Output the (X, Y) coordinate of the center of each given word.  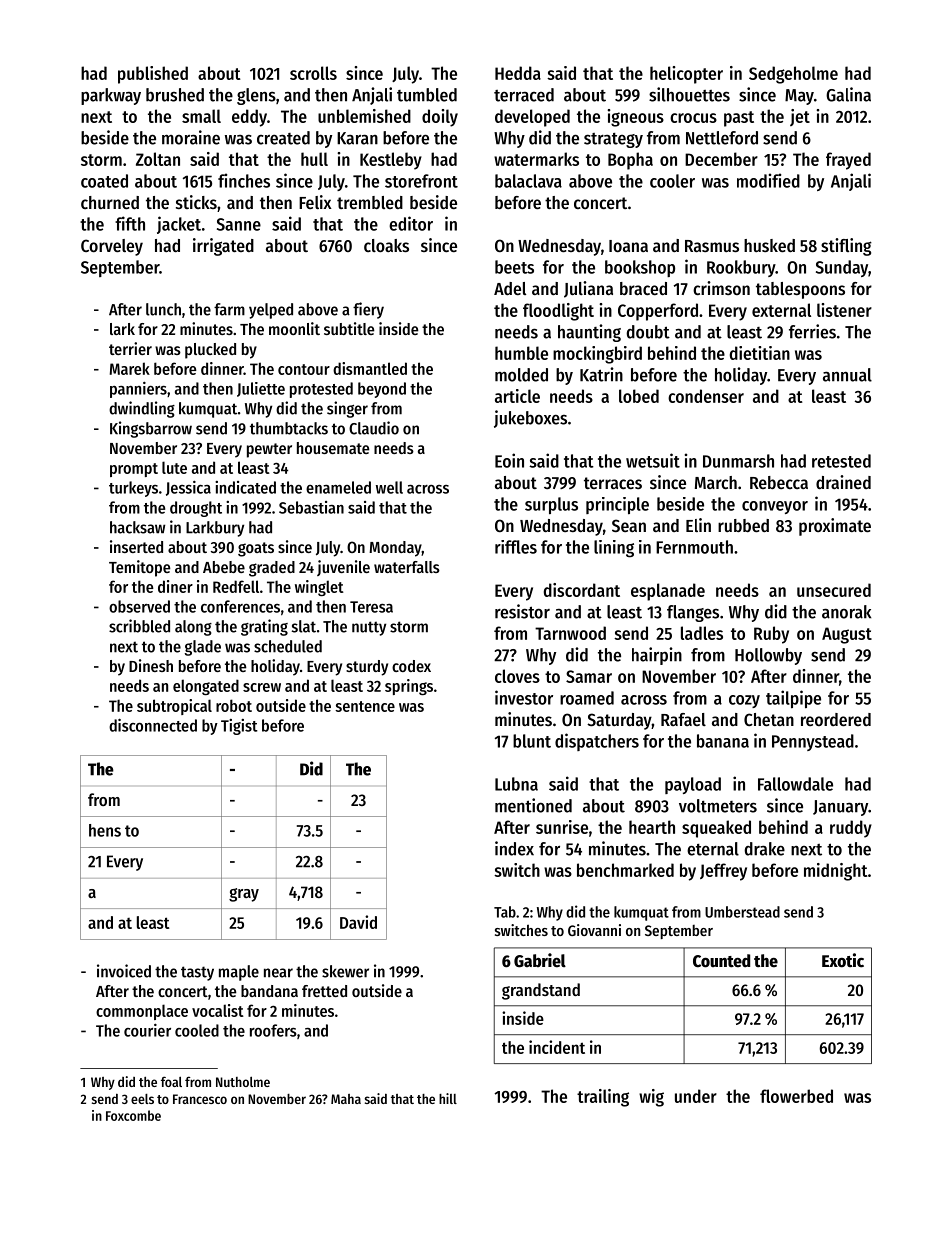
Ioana (628, 246)
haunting (589, 333)
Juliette (261, 389)
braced (643, 288)
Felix (315, 202)
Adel (510, 288)
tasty (197, 973)
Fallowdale (795, 784)
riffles (516, 547)
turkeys (133, 489)
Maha (346, 1099)
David (358, 922)
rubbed (743, 525)
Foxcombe (133, 1115)
